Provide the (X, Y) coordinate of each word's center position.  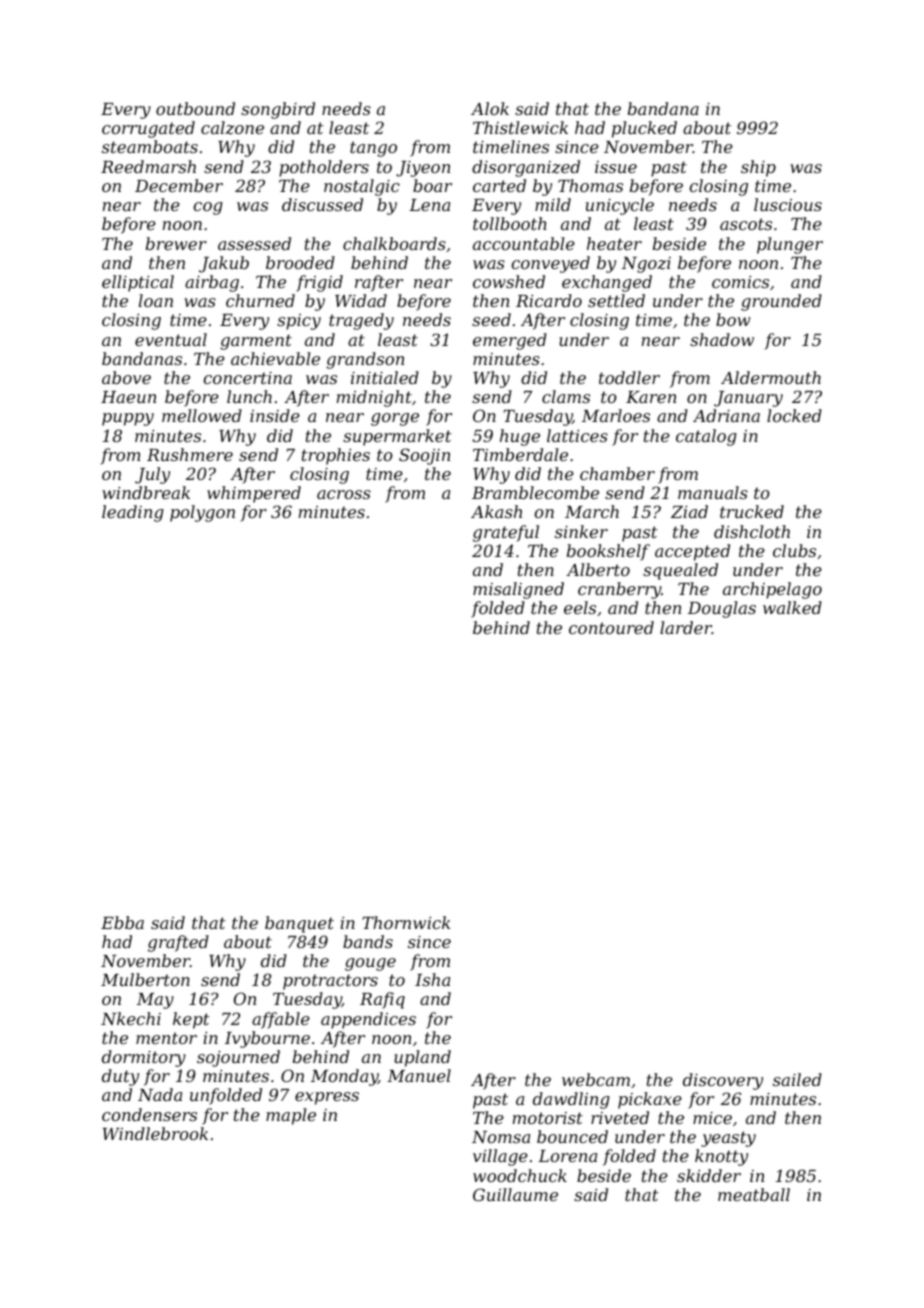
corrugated (148, 129)
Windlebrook (155, 1133)
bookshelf (608, 552)
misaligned (518, 590)
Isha (432, 979)
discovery (723, 1081)
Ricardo (549, 300)
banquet (299, 924)
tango (373, 149)
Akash (496, 511)
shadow (722, 339)
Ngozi (646, 265)
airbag (212, 283)
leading (133, 513)
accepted (692, 552)
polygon (202, 513)
